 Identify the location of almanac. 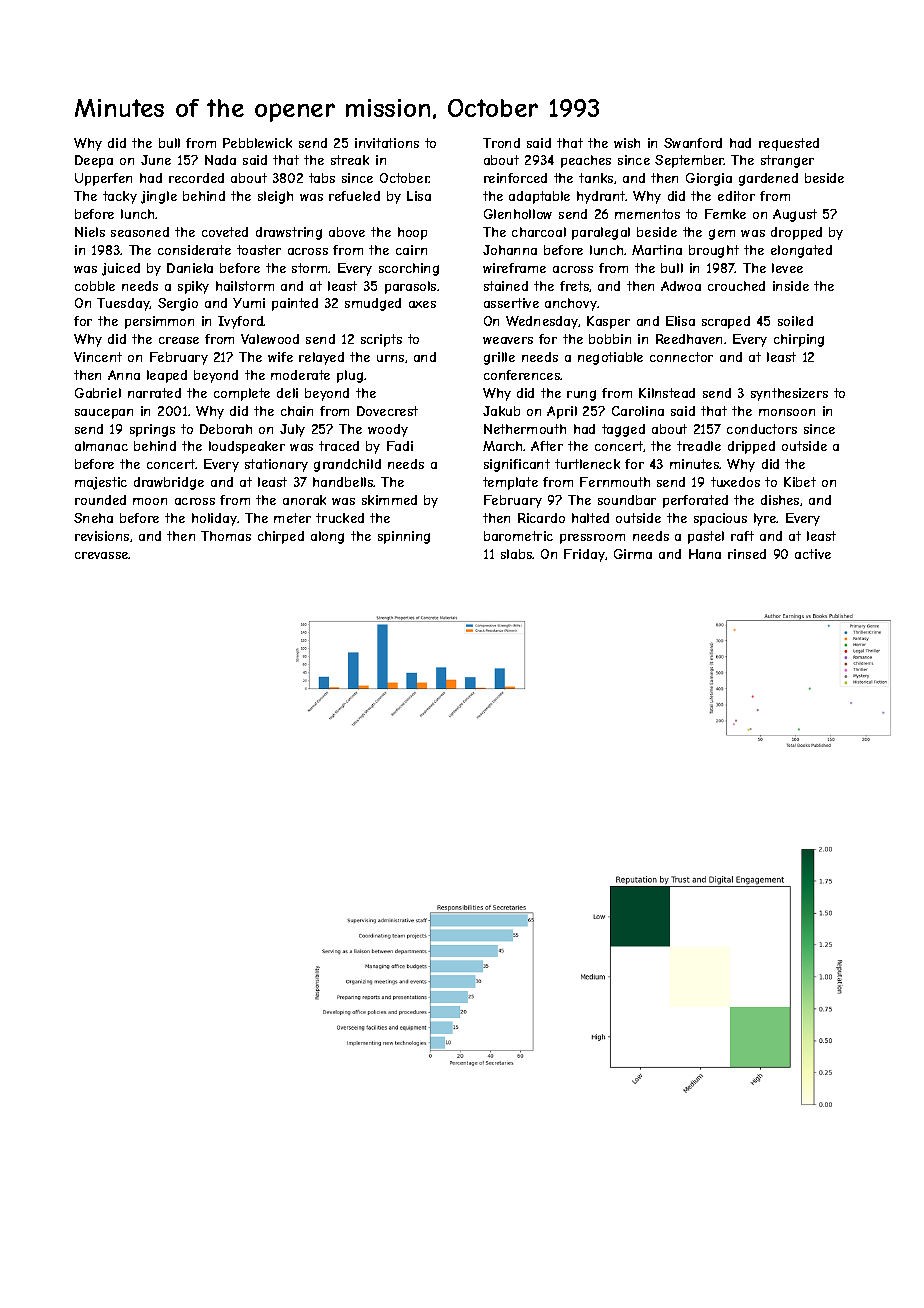
(101, 446).
